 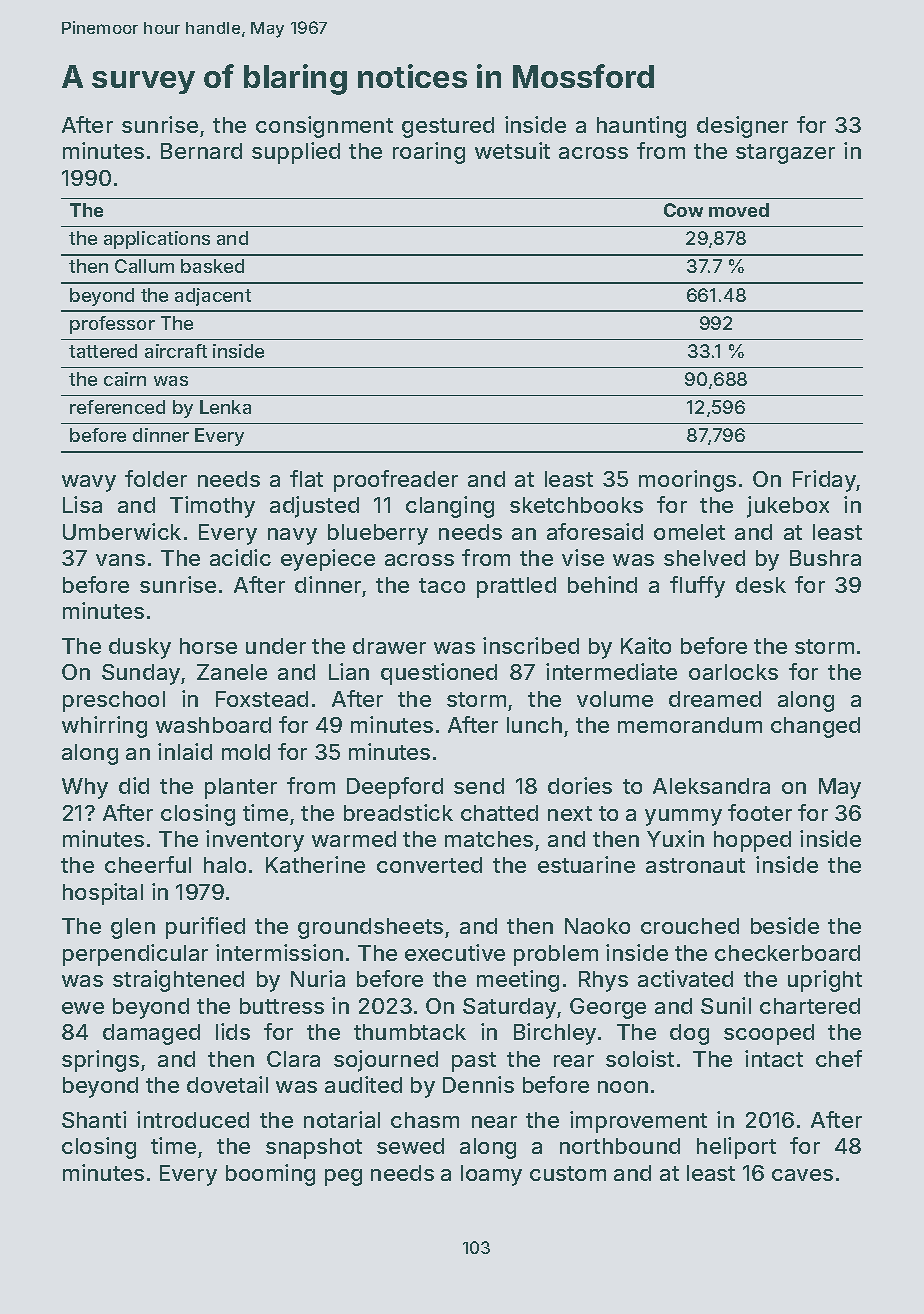 What do you see at coordinates (94, 1119) in the screenshot?
I see `Shanti` at bounding box center [94, 1119].
